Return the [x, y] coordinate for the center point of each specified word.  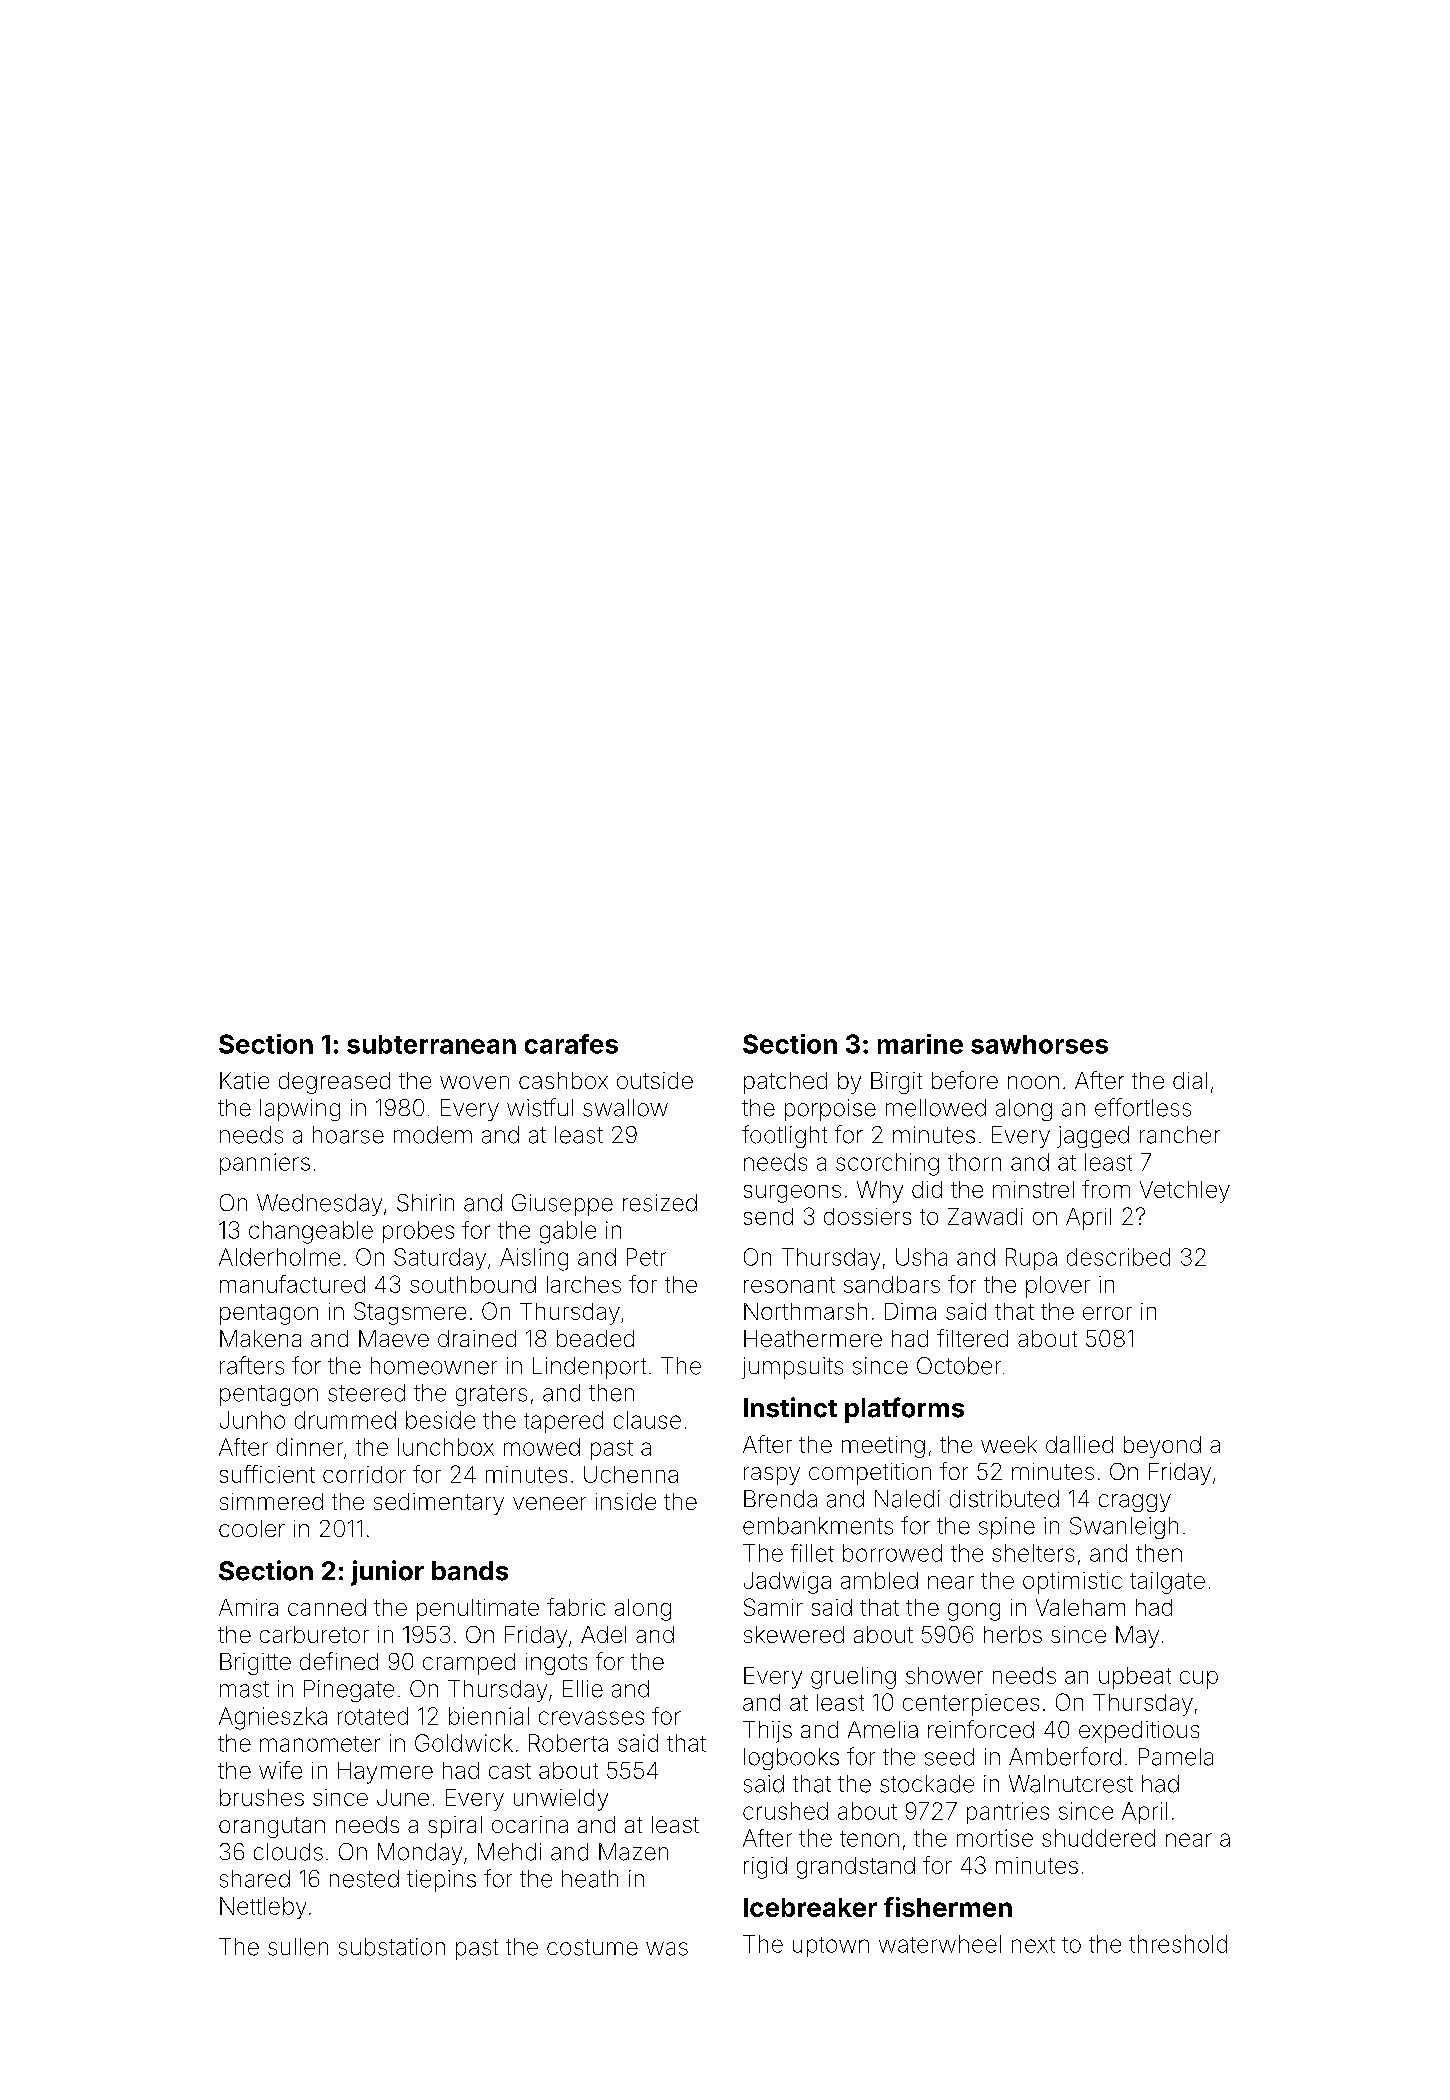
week [1009, 1444]
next [1033, 1945]
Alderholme [279, 1257]
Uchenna [631, 1474]
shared [255, 1879]
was [667, 1949]
